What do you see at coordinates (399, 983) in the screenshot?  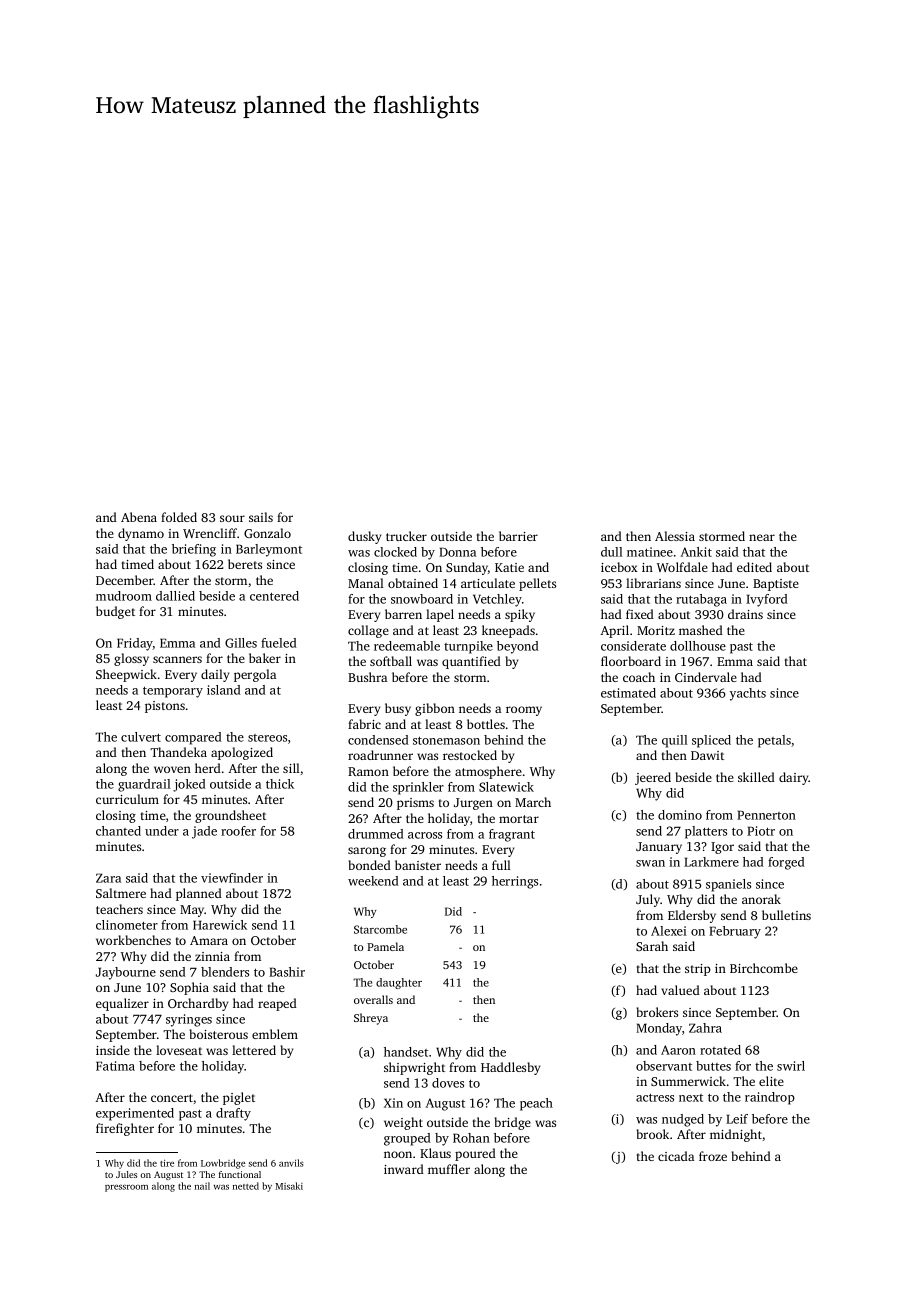 I see `daughter` at bounding box center [399, 983].
